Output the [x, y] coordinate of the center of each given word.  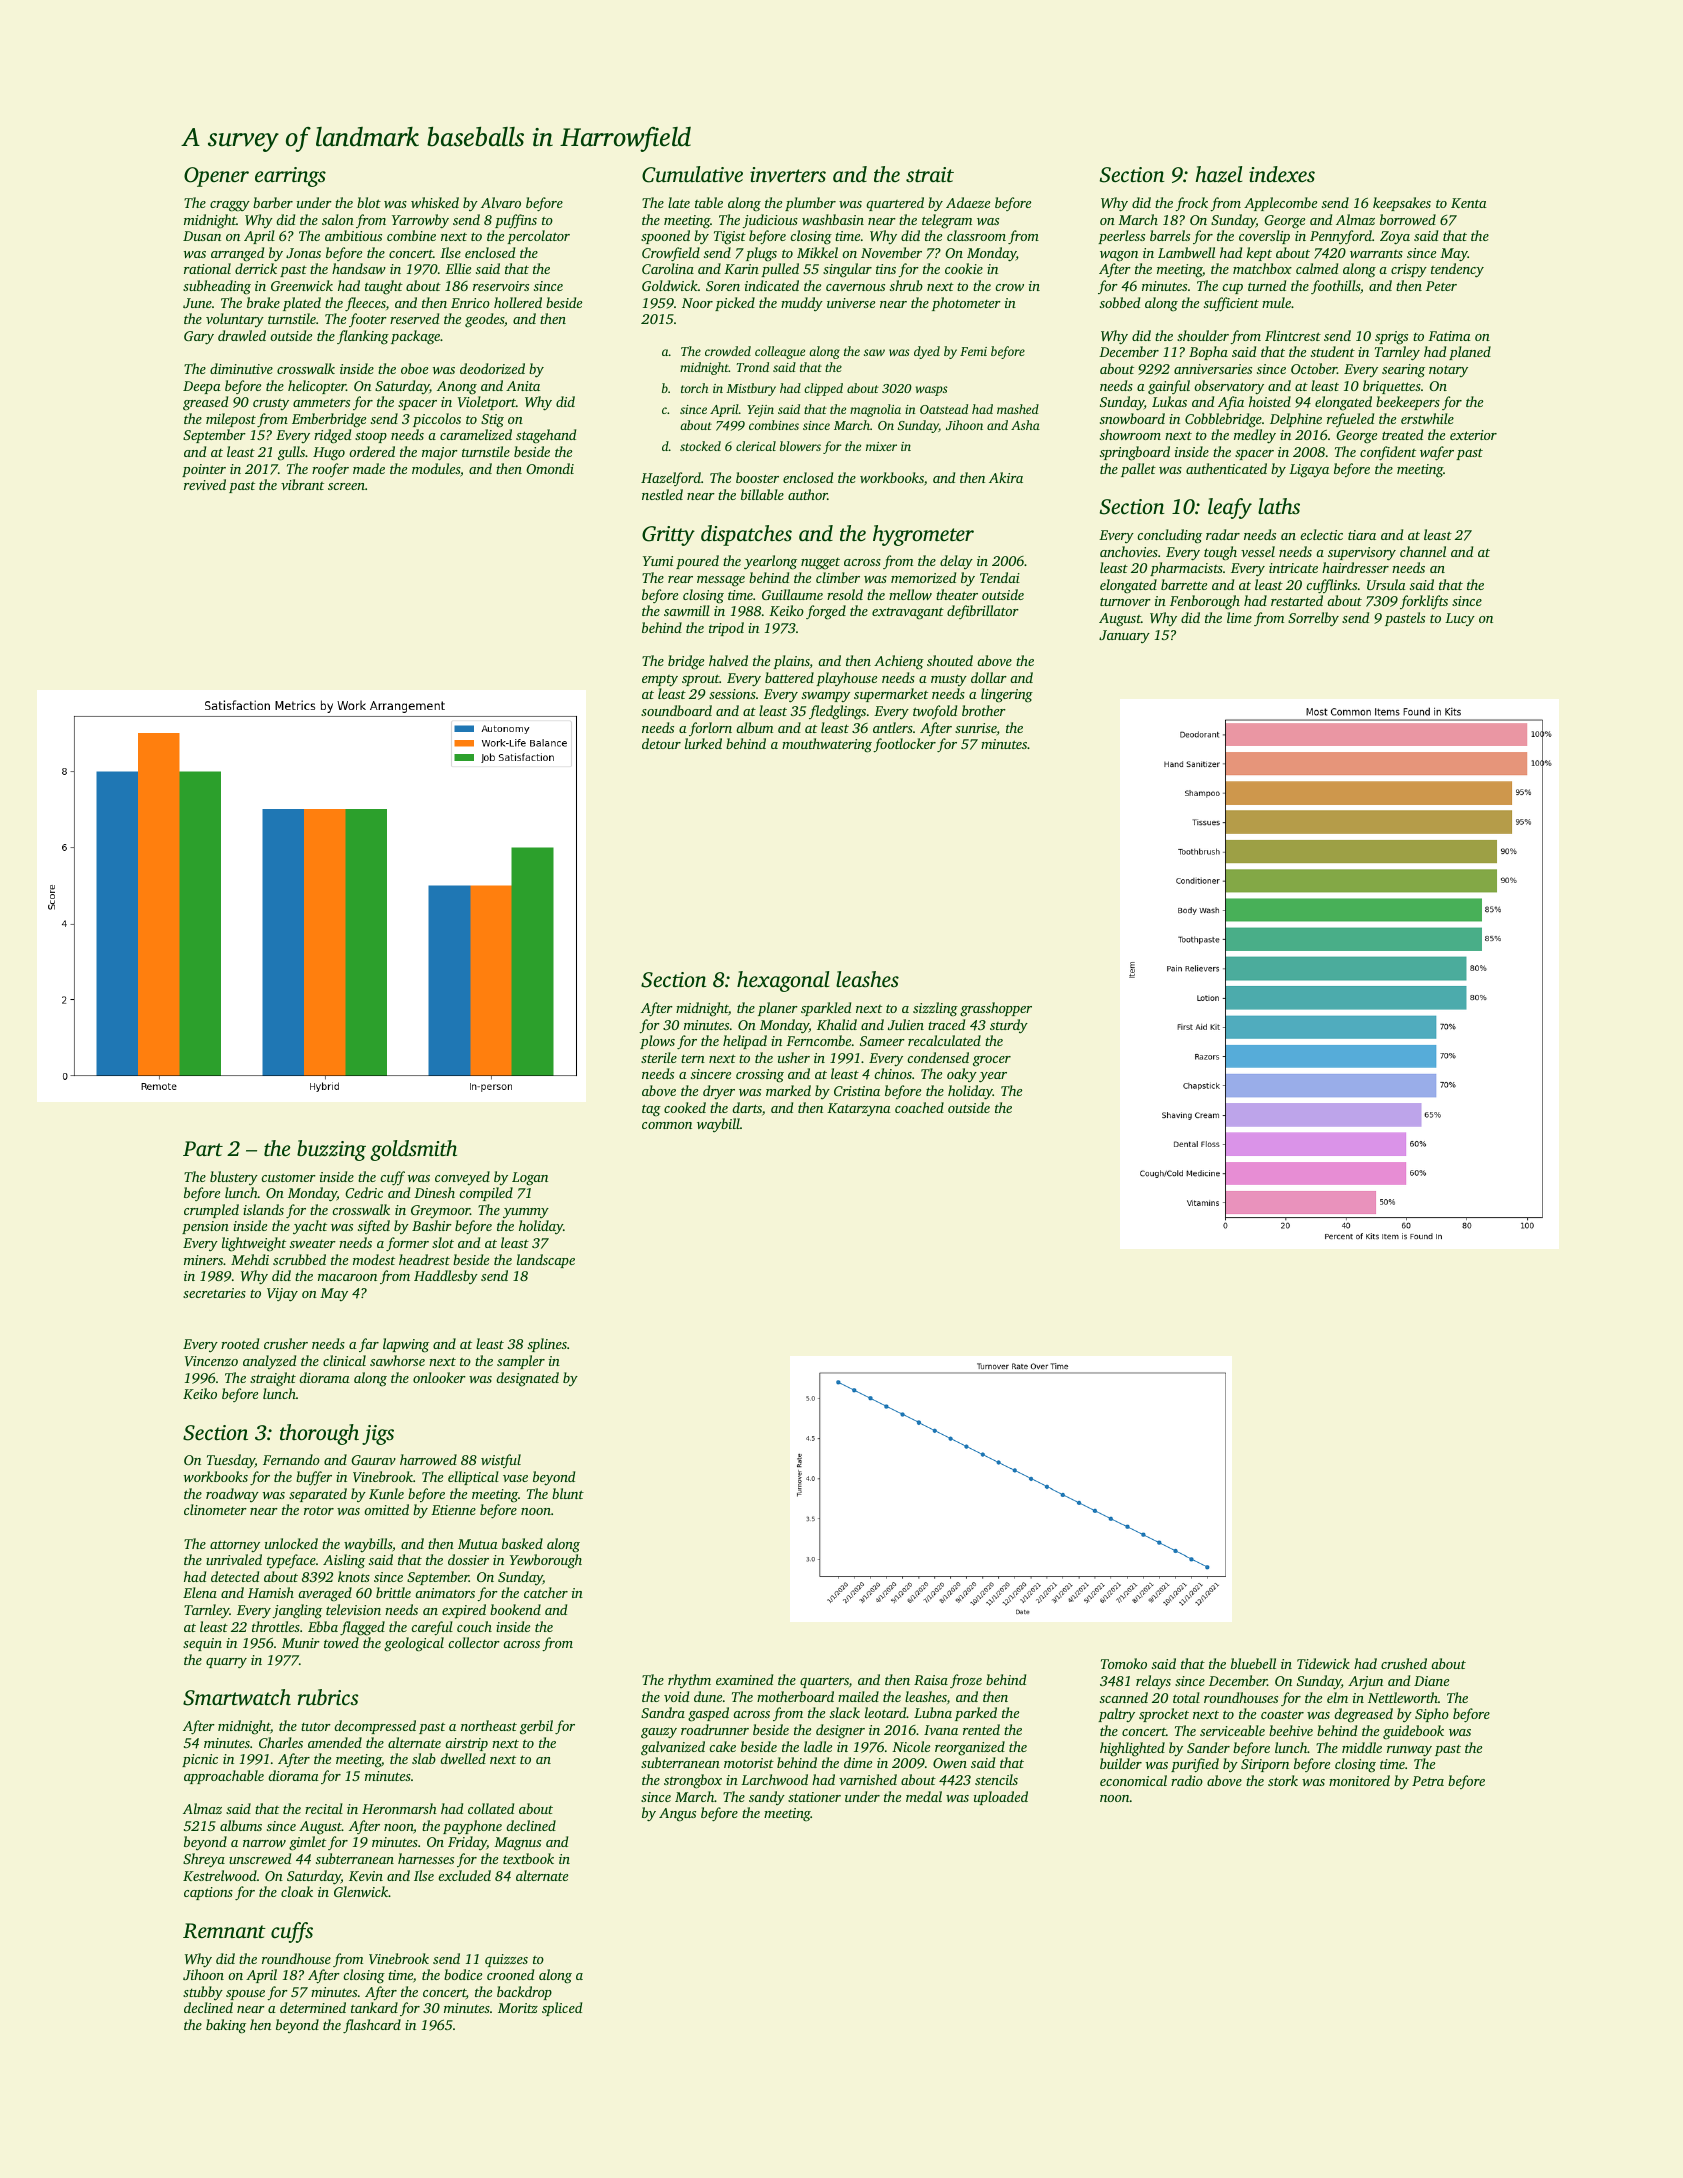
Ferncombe [818, 1040]
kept [1259, 254]
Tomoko [1124, 1663]
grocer [992, 1061]
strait [930, 174]
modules [436, 468]
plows [657, 1042]
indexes [1282, 174]
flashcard [372, 2026]
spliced [562, 2009]
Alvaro [501, 202]
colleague [780, 352]
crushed [1404, 1663]
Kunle [386, 1493]
